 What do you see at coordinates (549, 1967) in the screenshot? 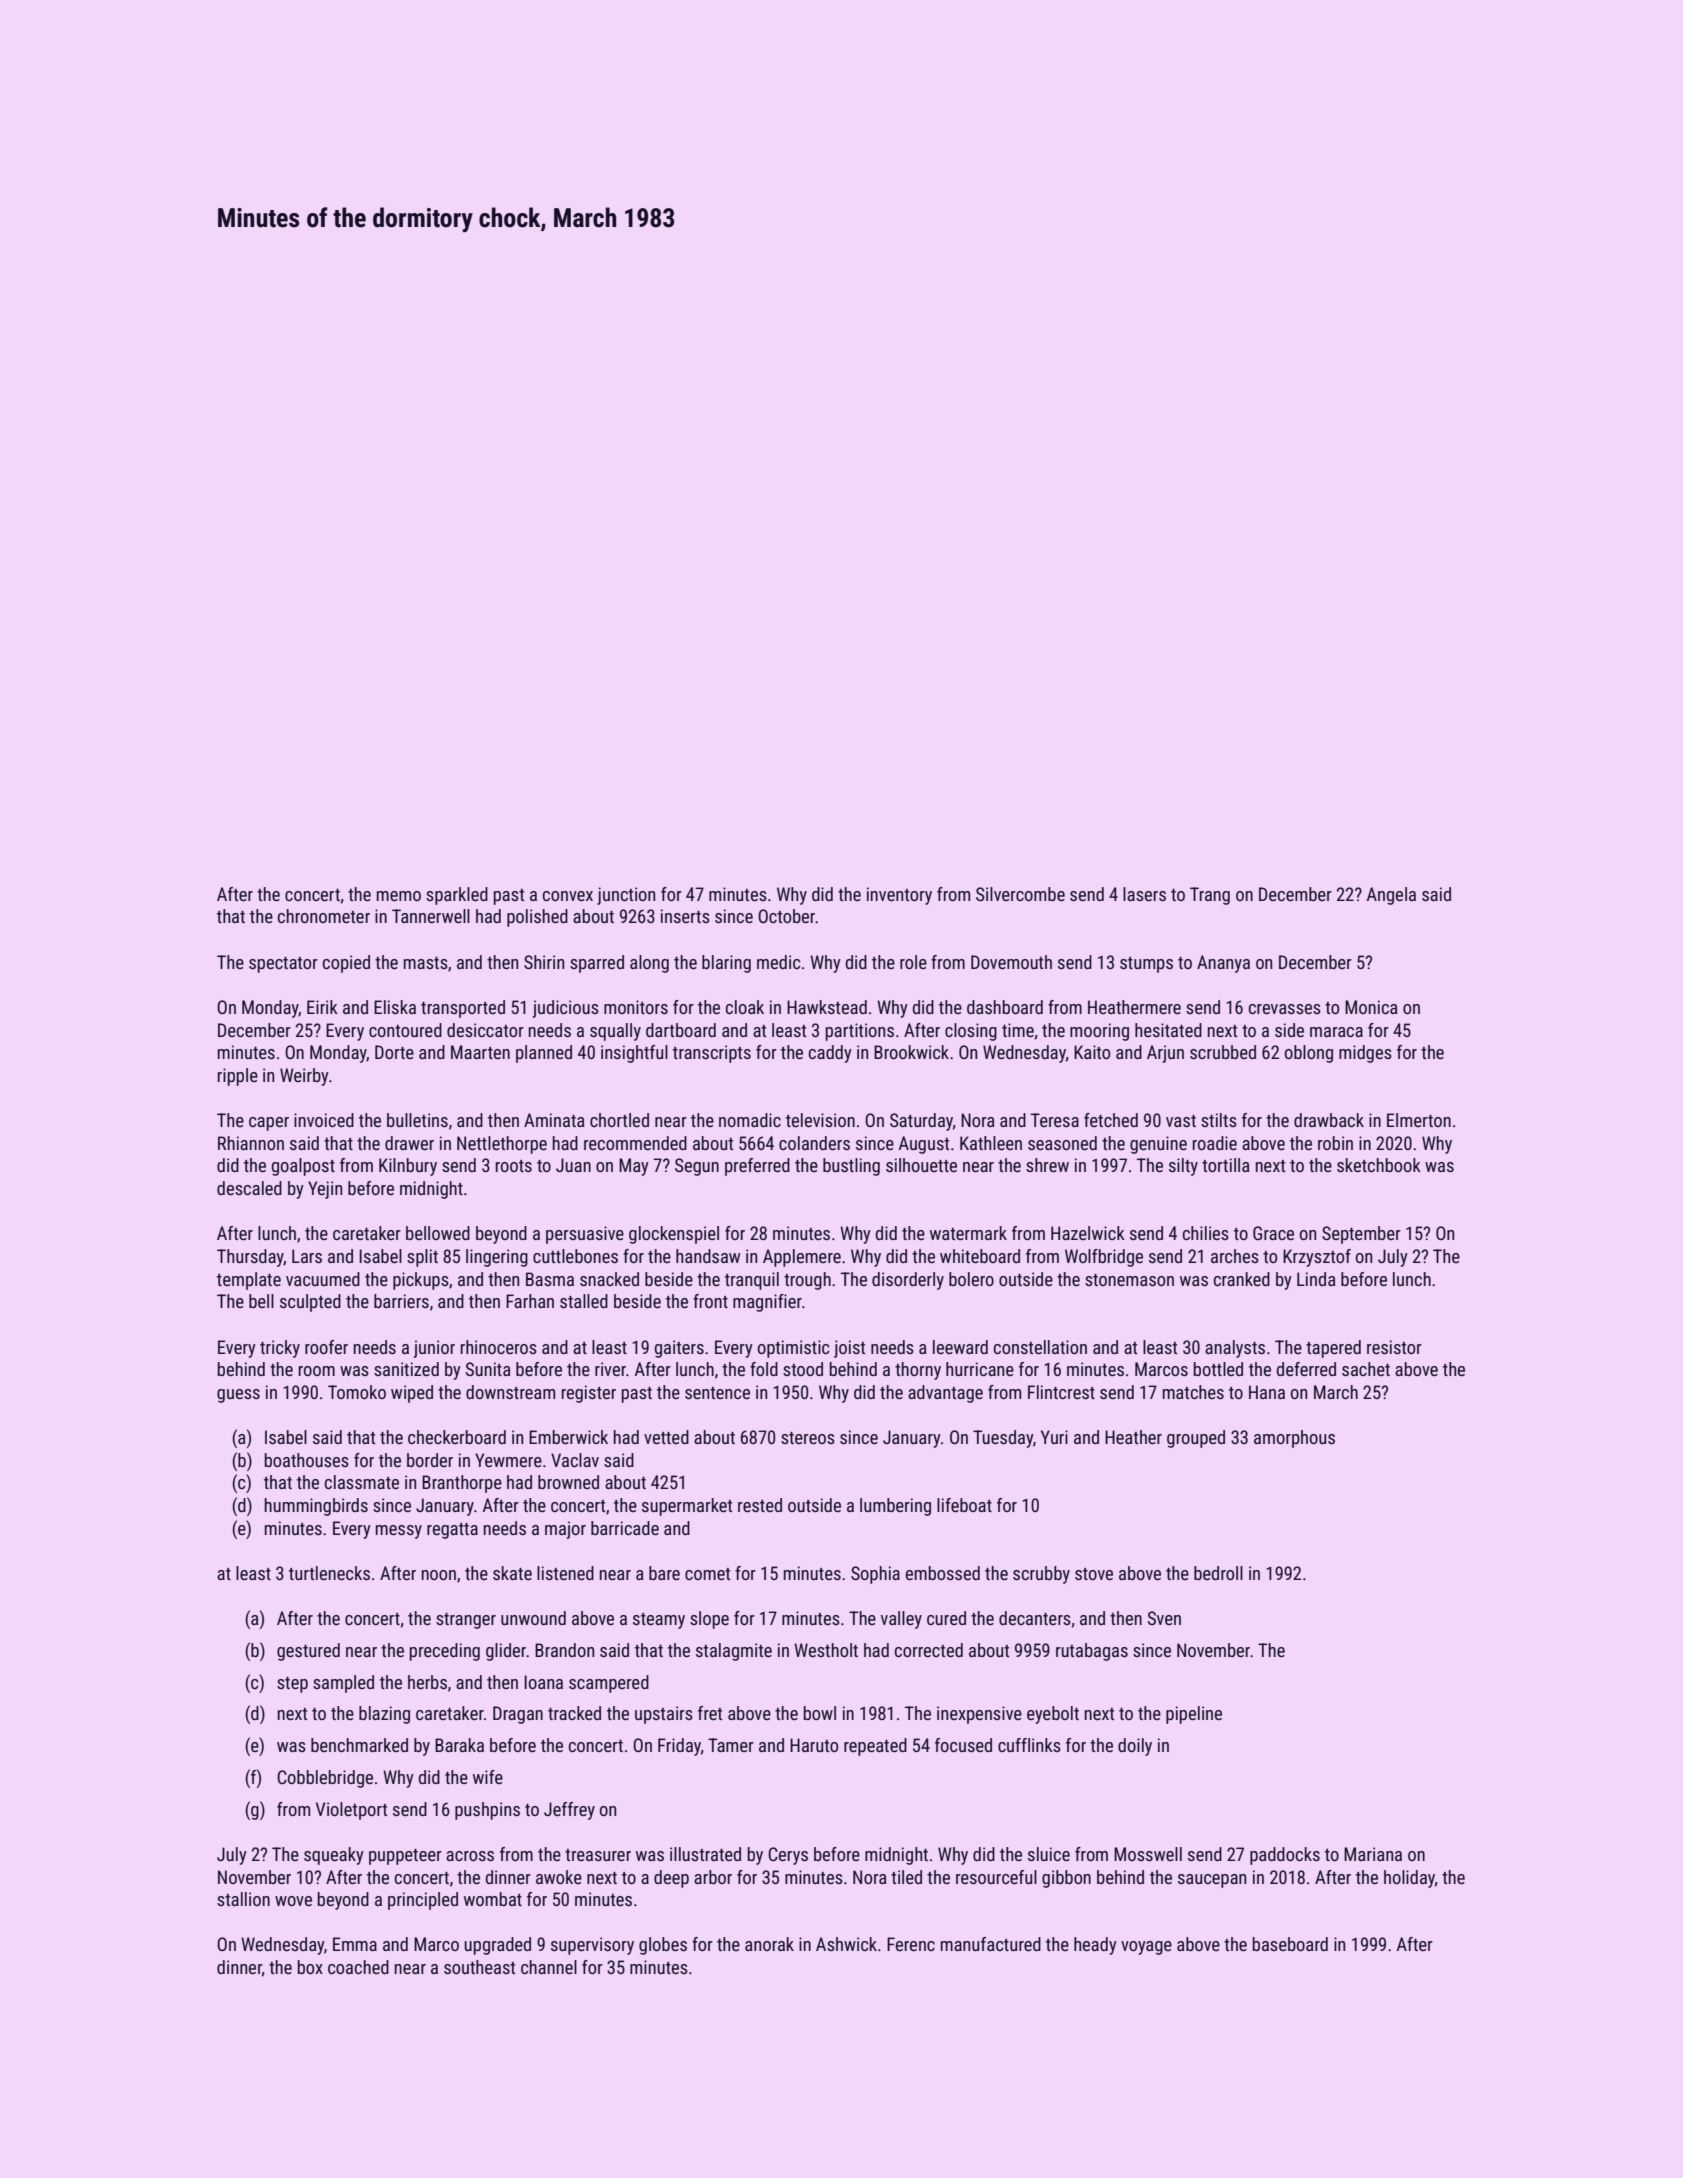
I see `channel` at bounding box center [549, 1967].
